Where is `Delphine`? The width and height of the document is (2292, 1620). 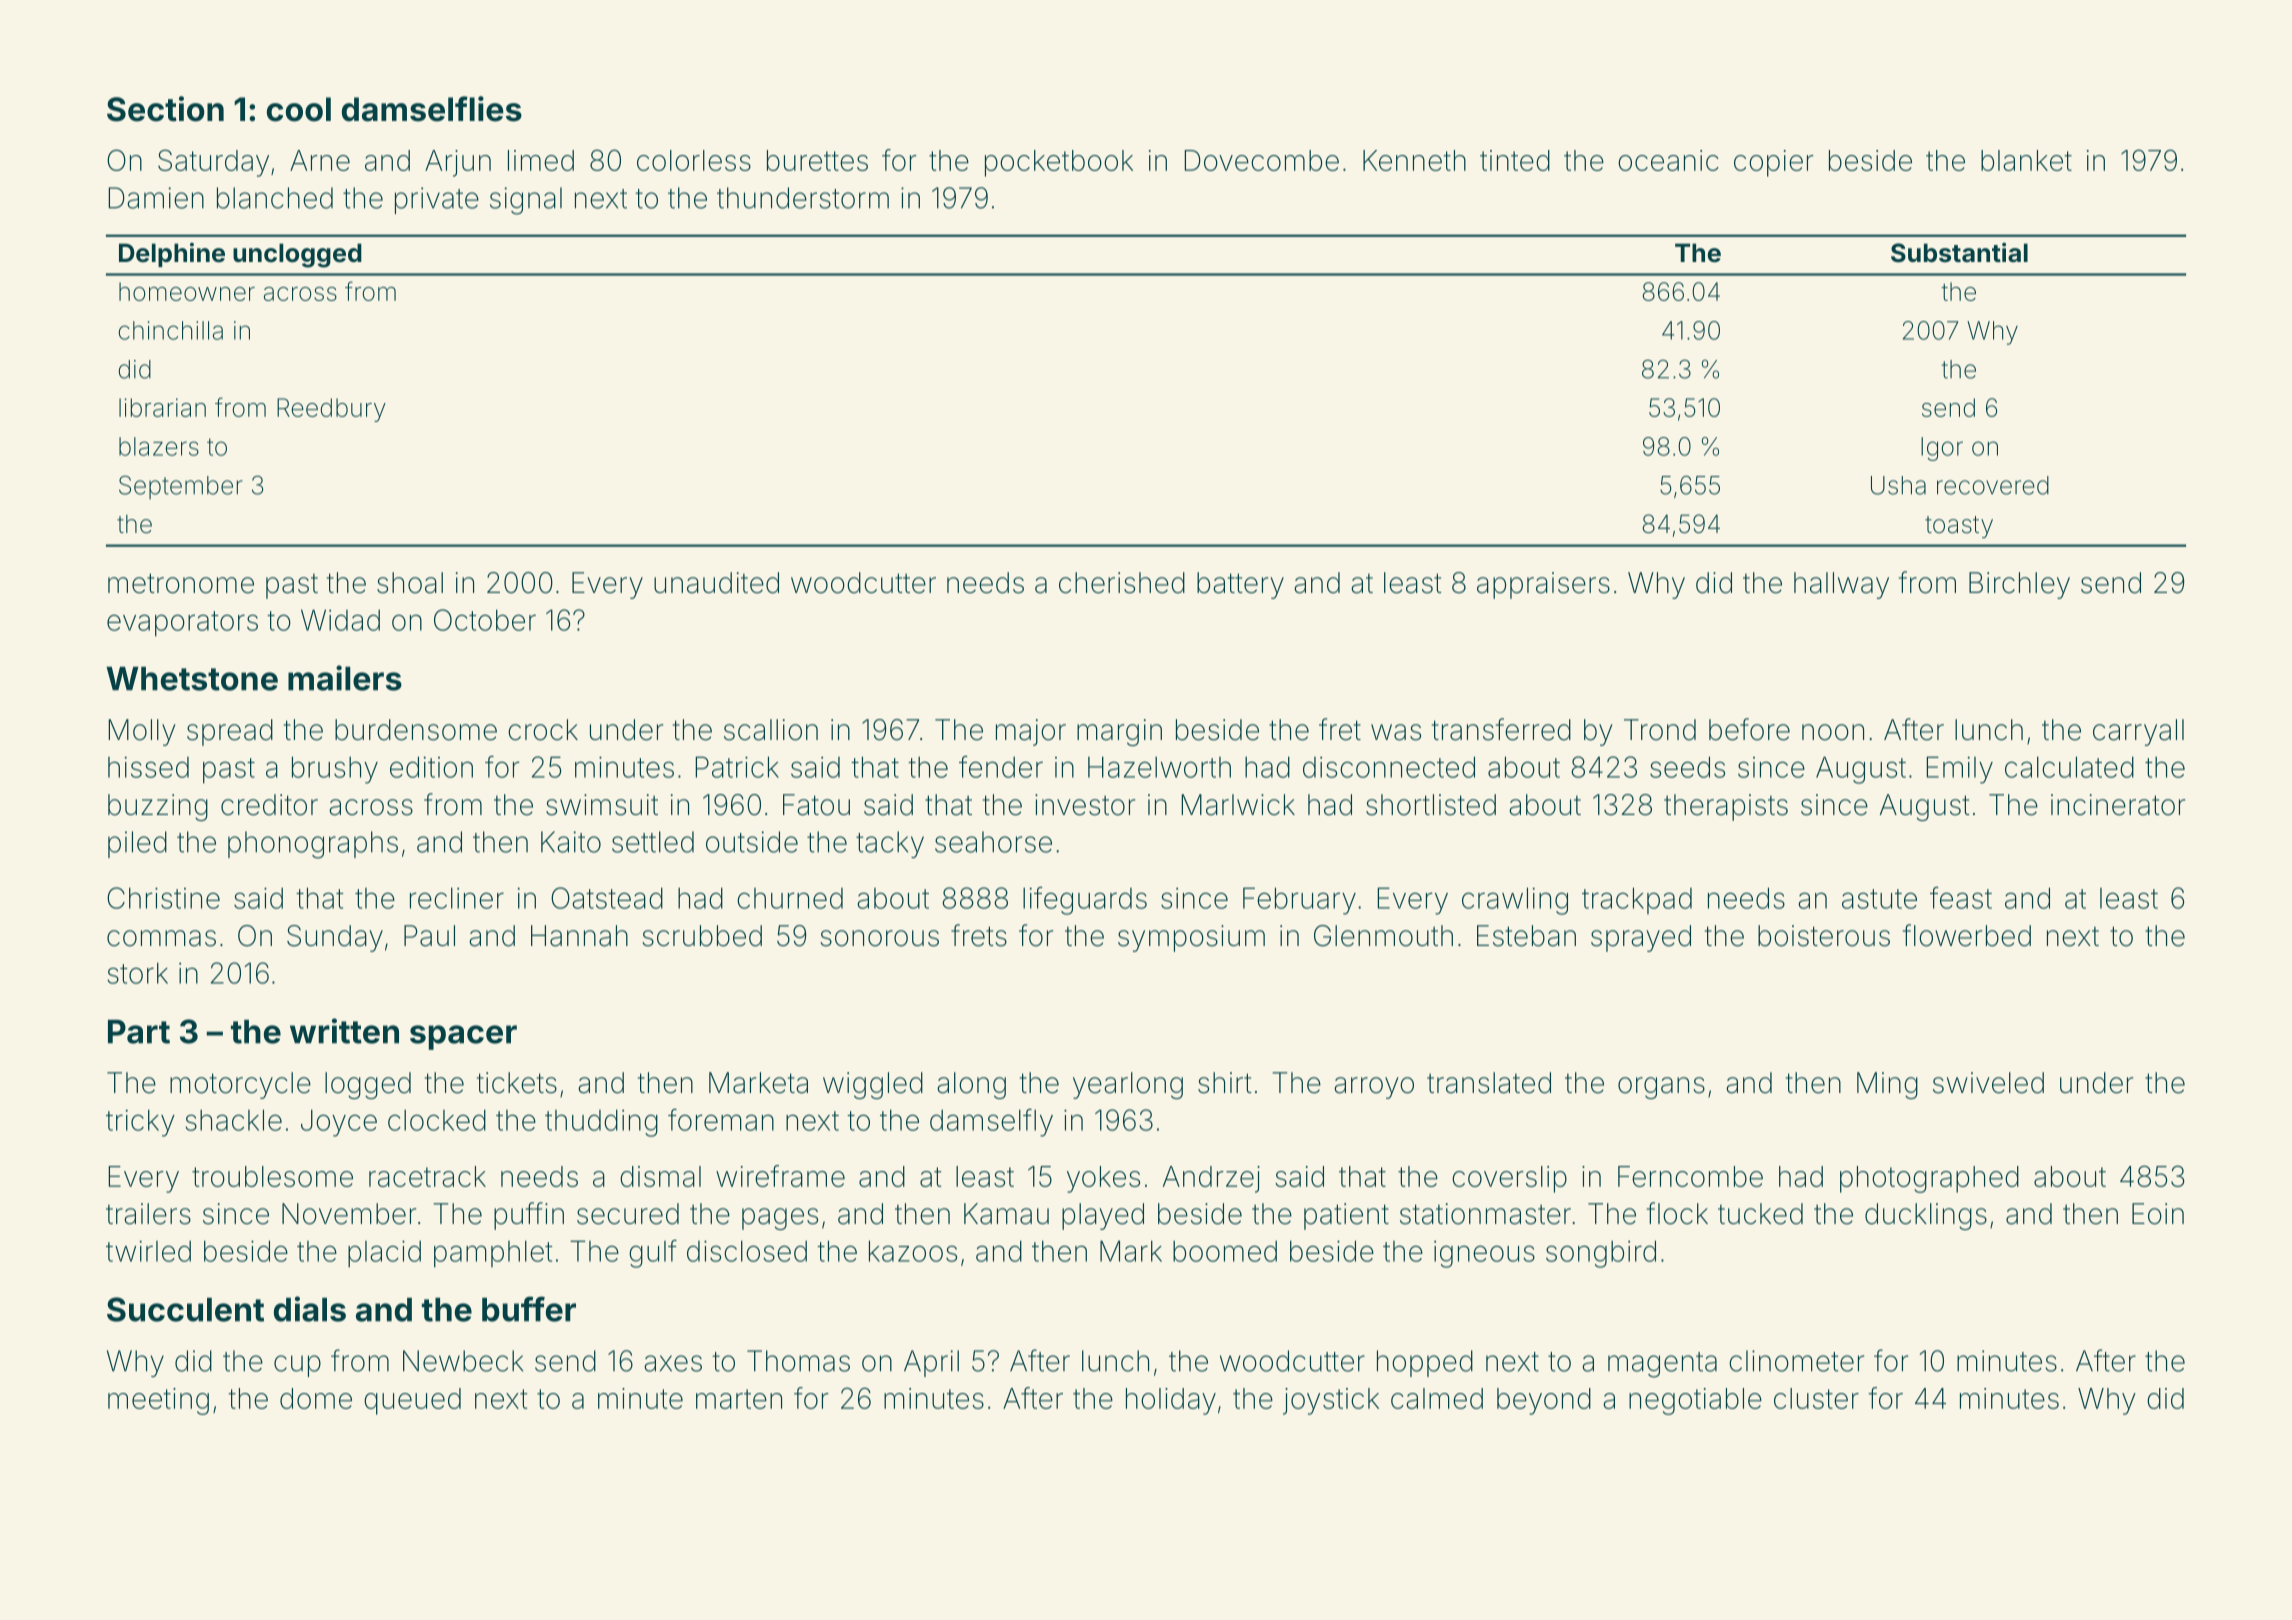 Delphine is located at coordinates (172, 255).
